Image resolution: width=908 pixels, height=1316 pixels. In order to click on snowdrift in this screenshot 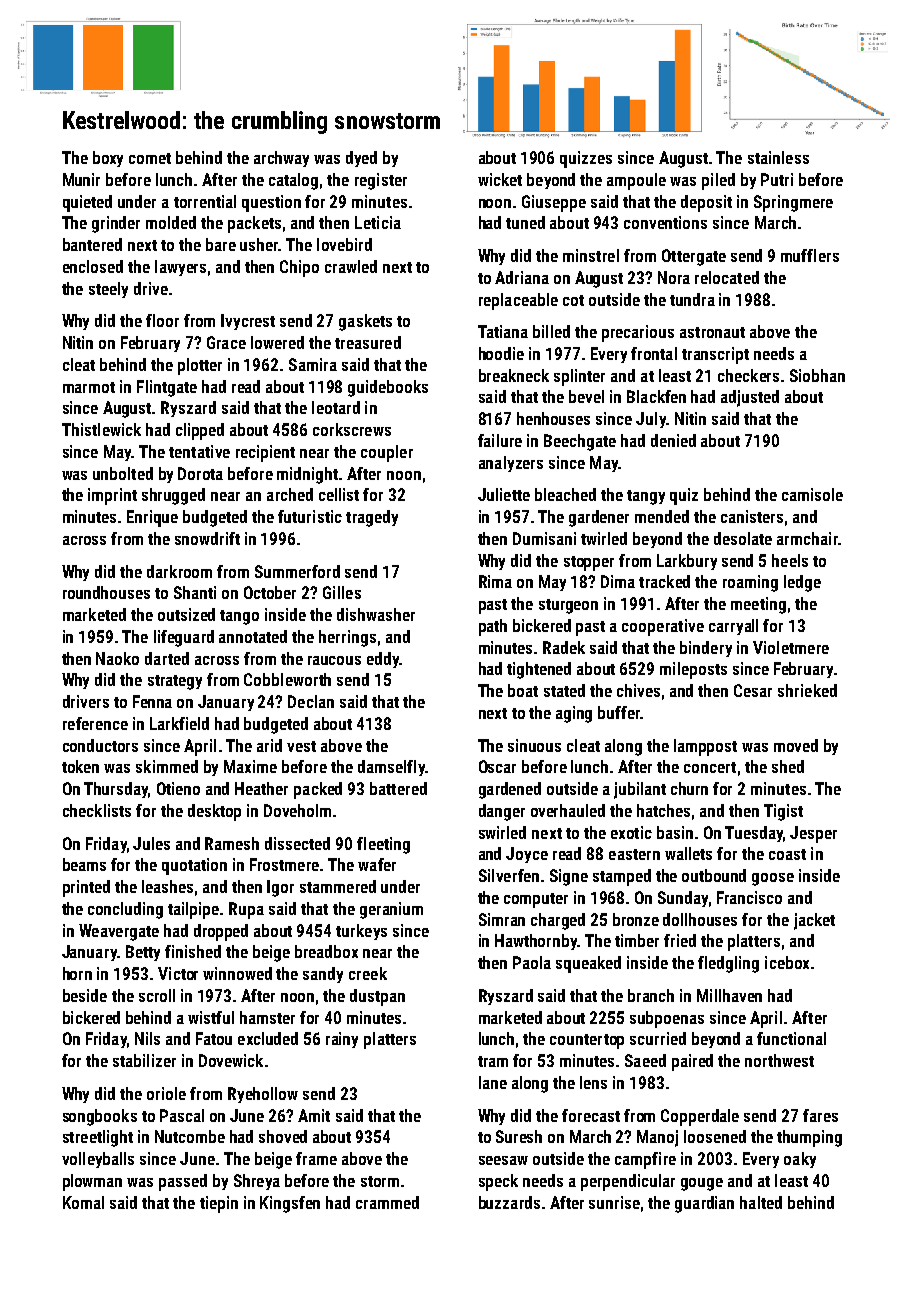, I will do `click(207, 538)`.
